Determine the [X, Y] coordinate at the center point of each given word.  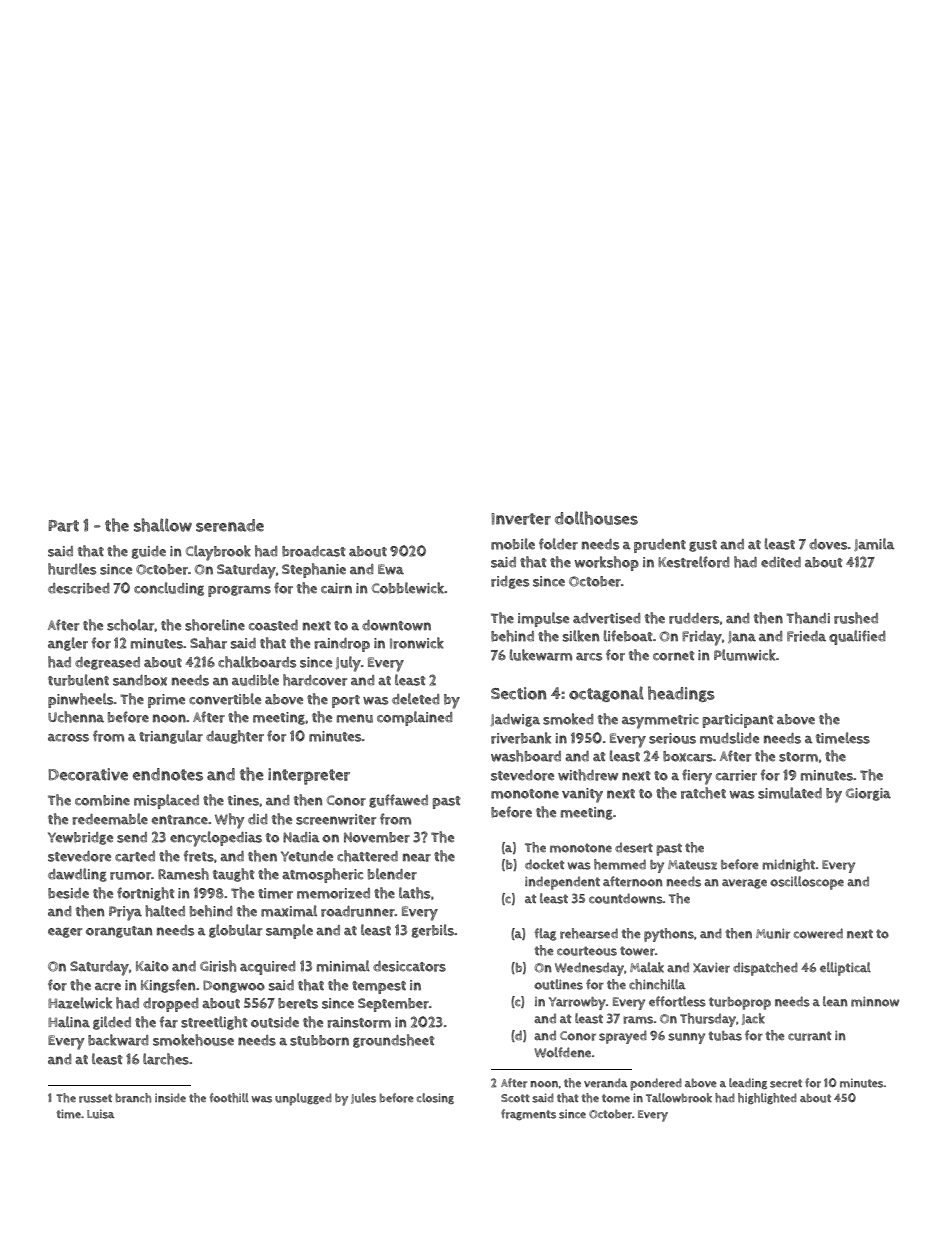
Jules [363, 1098]
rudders [694, 618]
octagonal [606, 694]
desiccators [409, 966]
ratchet [703, 793]
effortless [677, 1001]
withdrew [588, 775]
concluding [169, 589]
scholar [131, 625]
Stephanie [314, 570]
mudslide [729, 738]
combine [102, 800]
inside [170, 1098]
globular [235, 931]
